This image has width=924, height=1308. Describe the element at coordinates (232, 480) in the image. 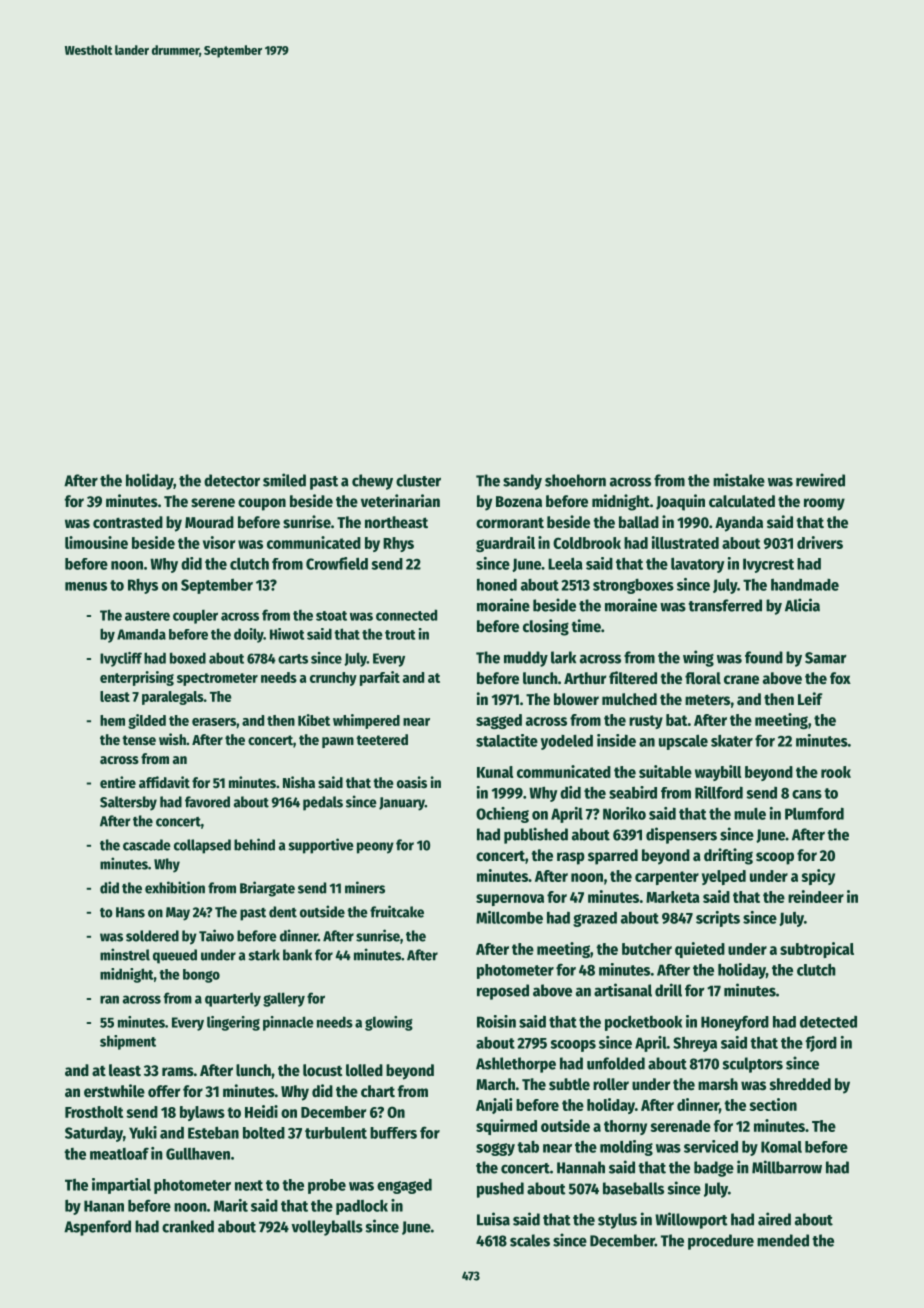

I see `detector` at that location.
